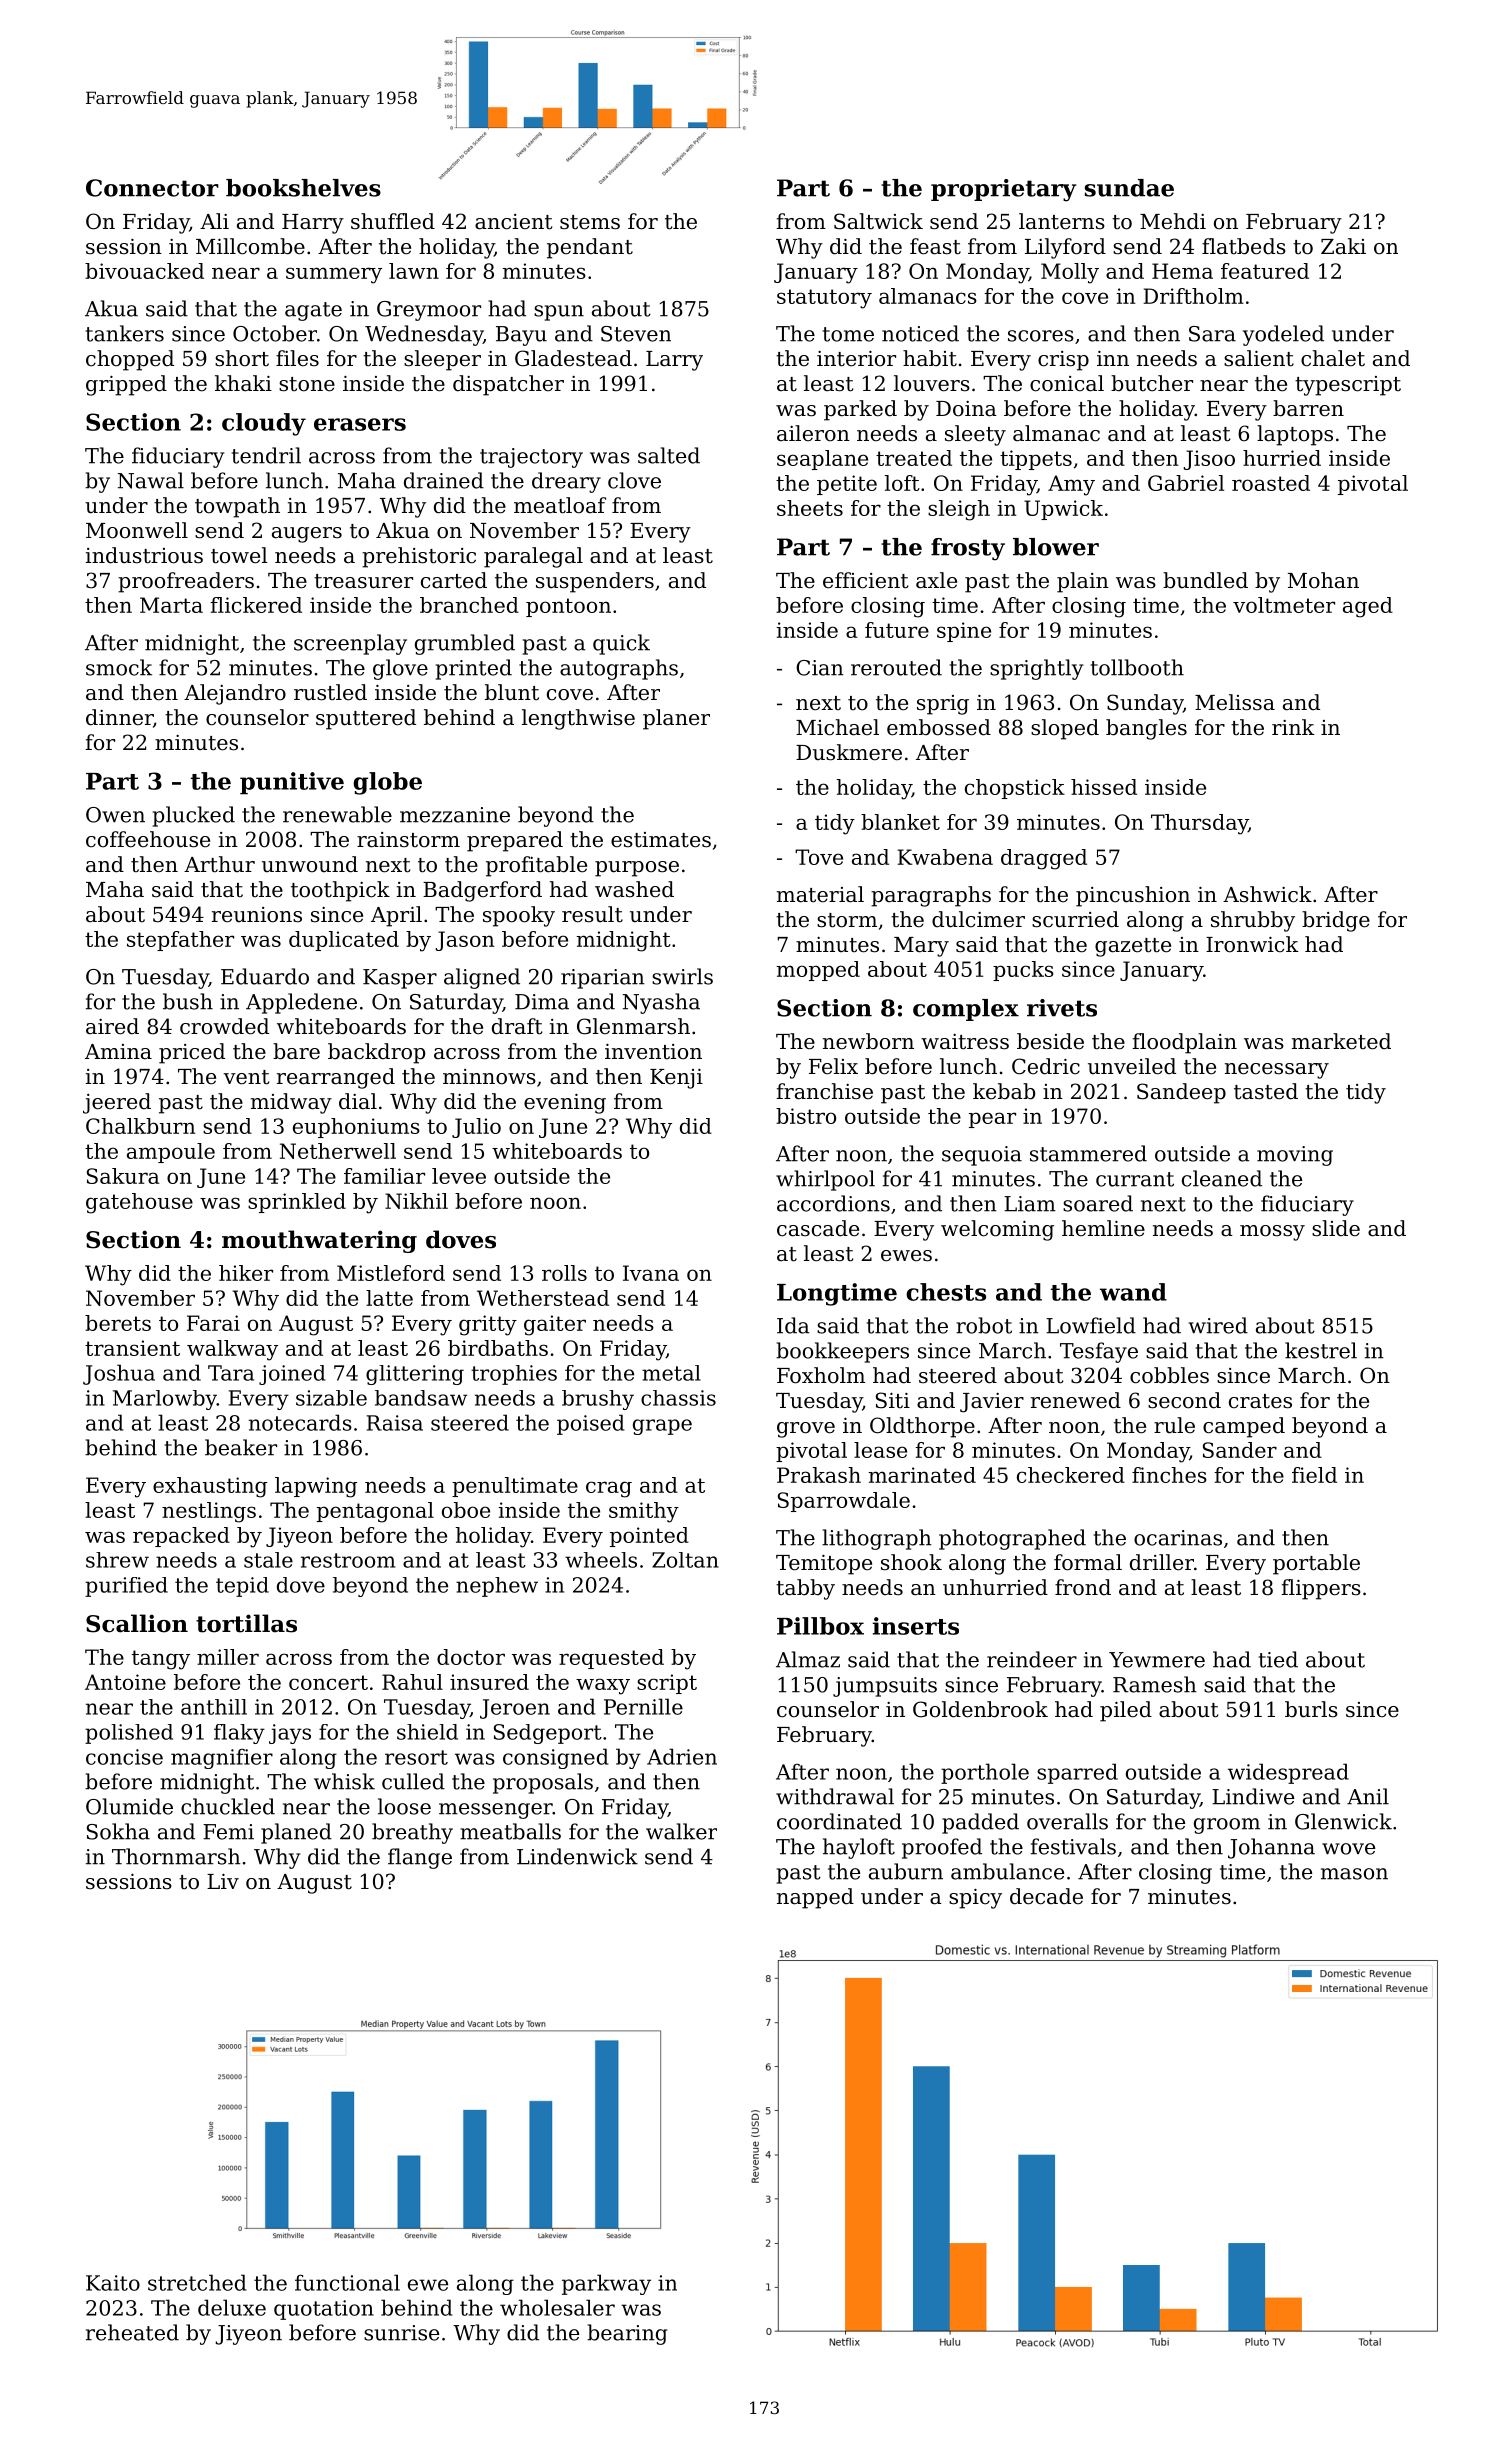  I want to click on padded, so click(980, 1823).
